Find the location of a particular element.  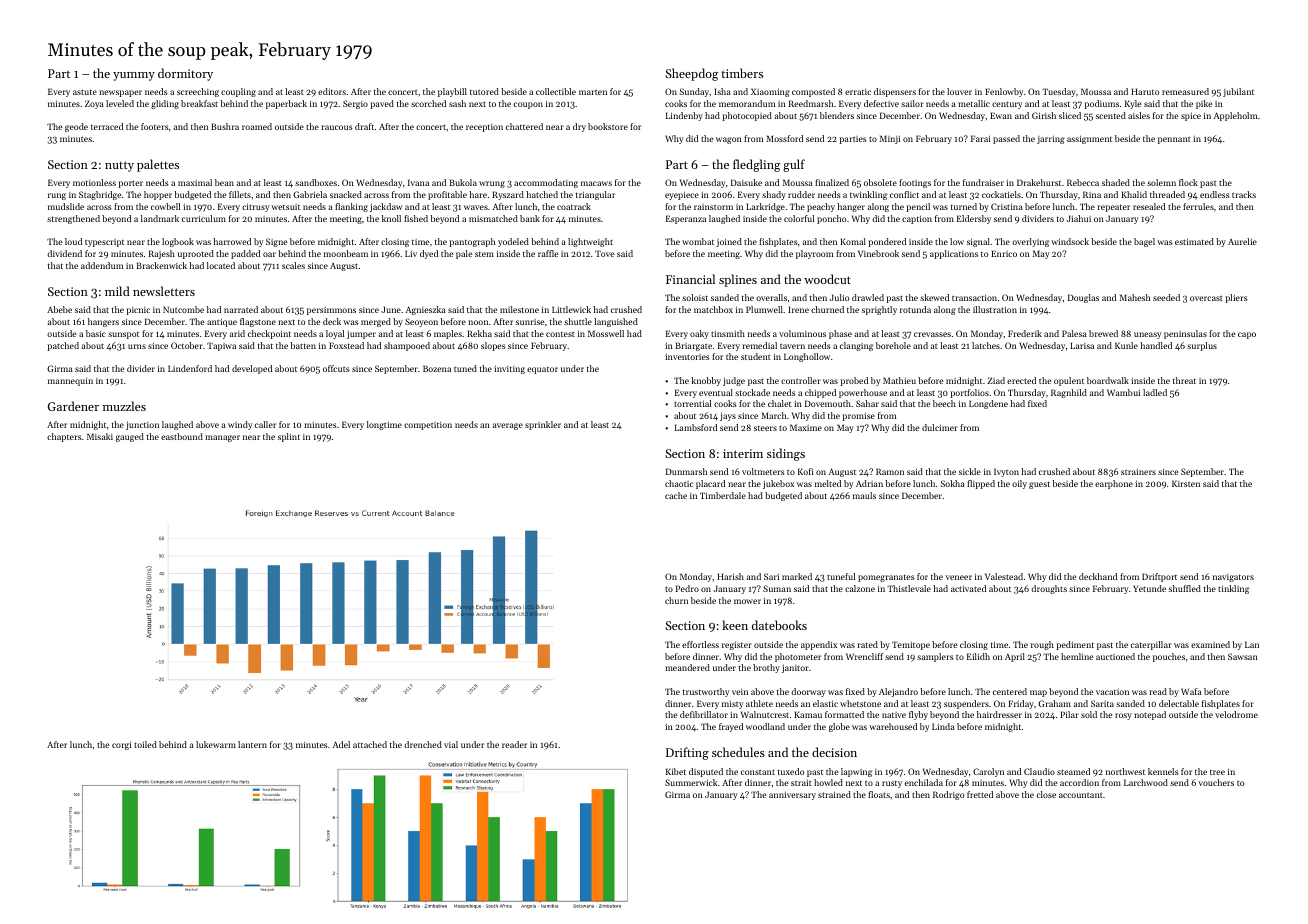

vial is located at coordinates (451, 744).
